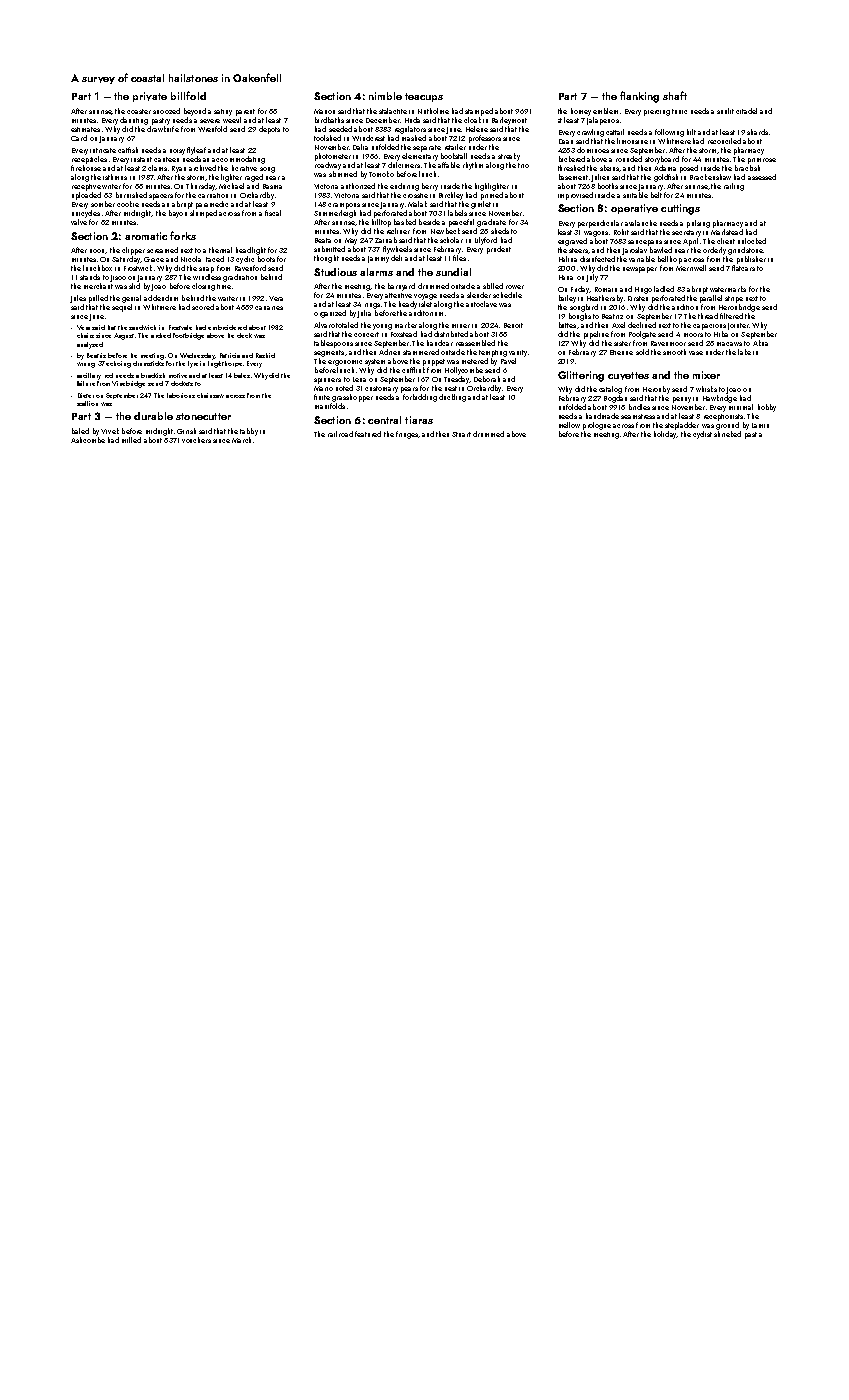 The height and width of the screenshot is (1400, 849). What do you see at coordinates (98, 299) in the screenshot?
I see `pulled` at bounding box center [98, 299].
